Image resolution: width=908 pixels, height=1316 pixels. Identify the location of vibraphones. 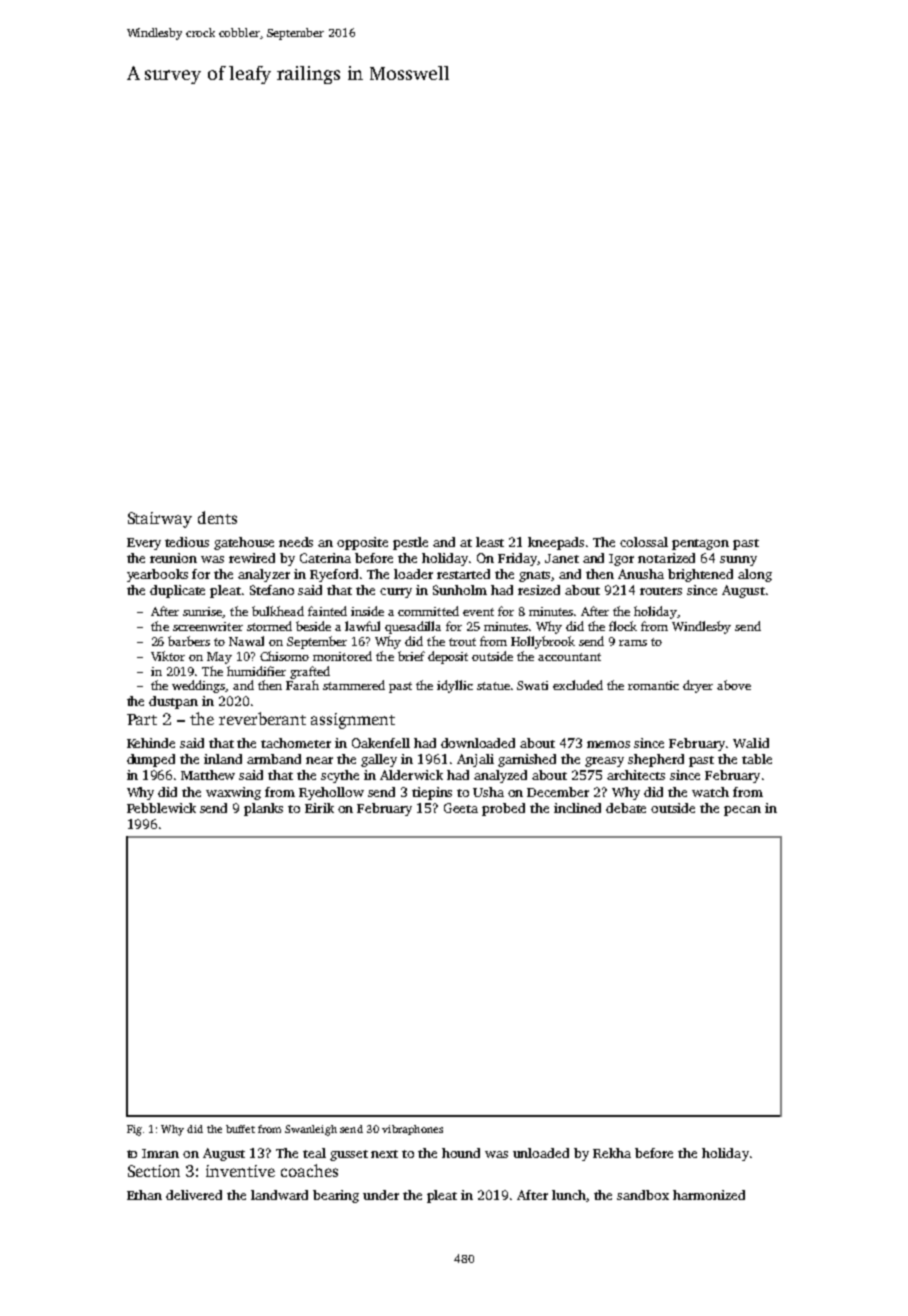
(412, 1130).
